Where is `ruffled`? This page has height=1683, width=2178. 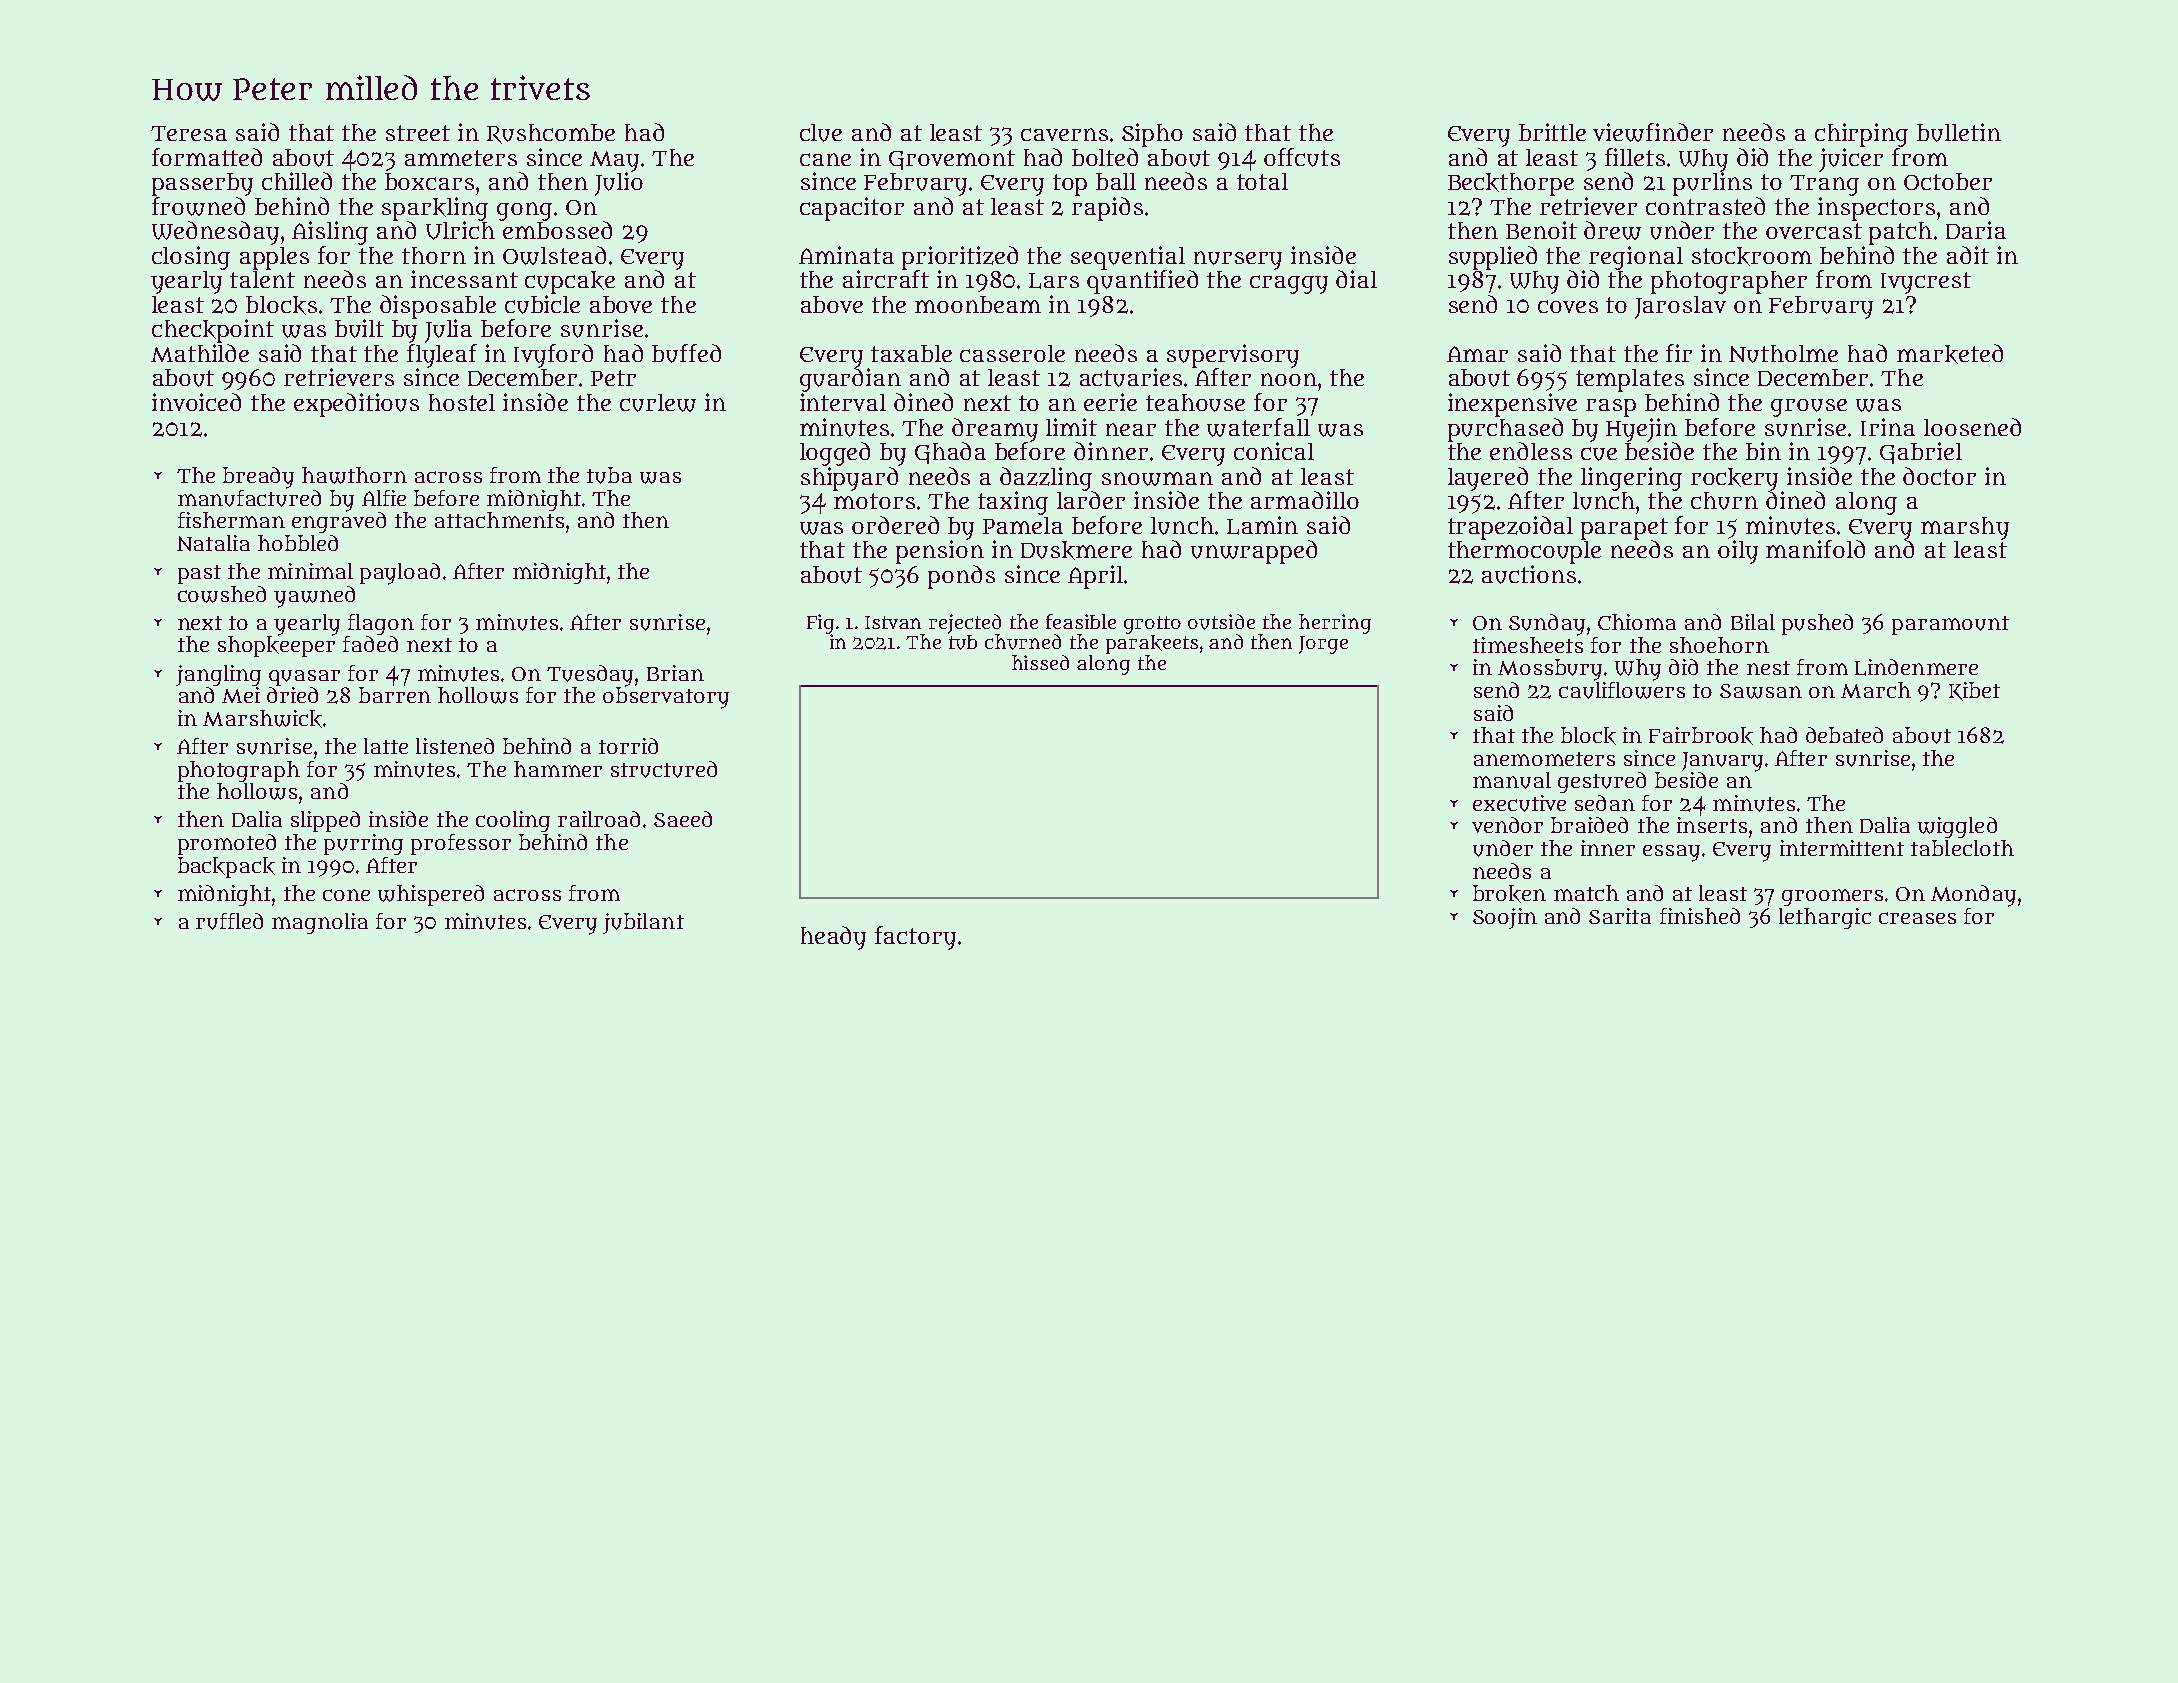 ruffled is located at coordinates (229, 921).
